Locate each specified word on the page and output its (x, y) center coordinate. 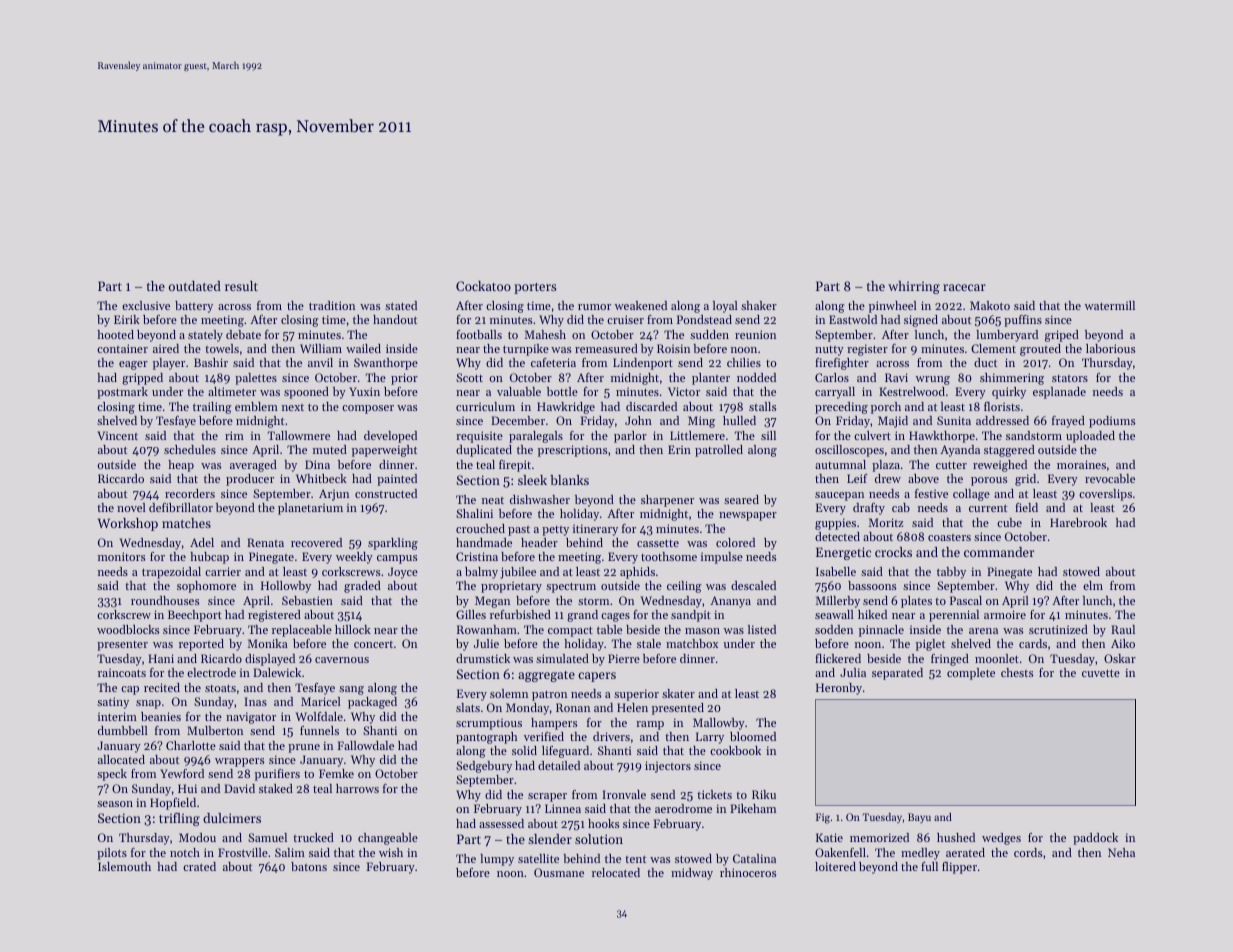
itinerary (595, 530)
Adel (202, 542)
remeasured (606, 348)
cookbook (735, 750)
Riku (764, 794)
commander (999, 552)
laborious (1111, 348)
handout (395, 319)
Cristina (477, 556)
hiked (872, 614)
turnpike (526, 350)
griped (1062, 336)
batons (309, 866)
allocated (121, 759)
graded (362, 587)
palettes (256, 379)
